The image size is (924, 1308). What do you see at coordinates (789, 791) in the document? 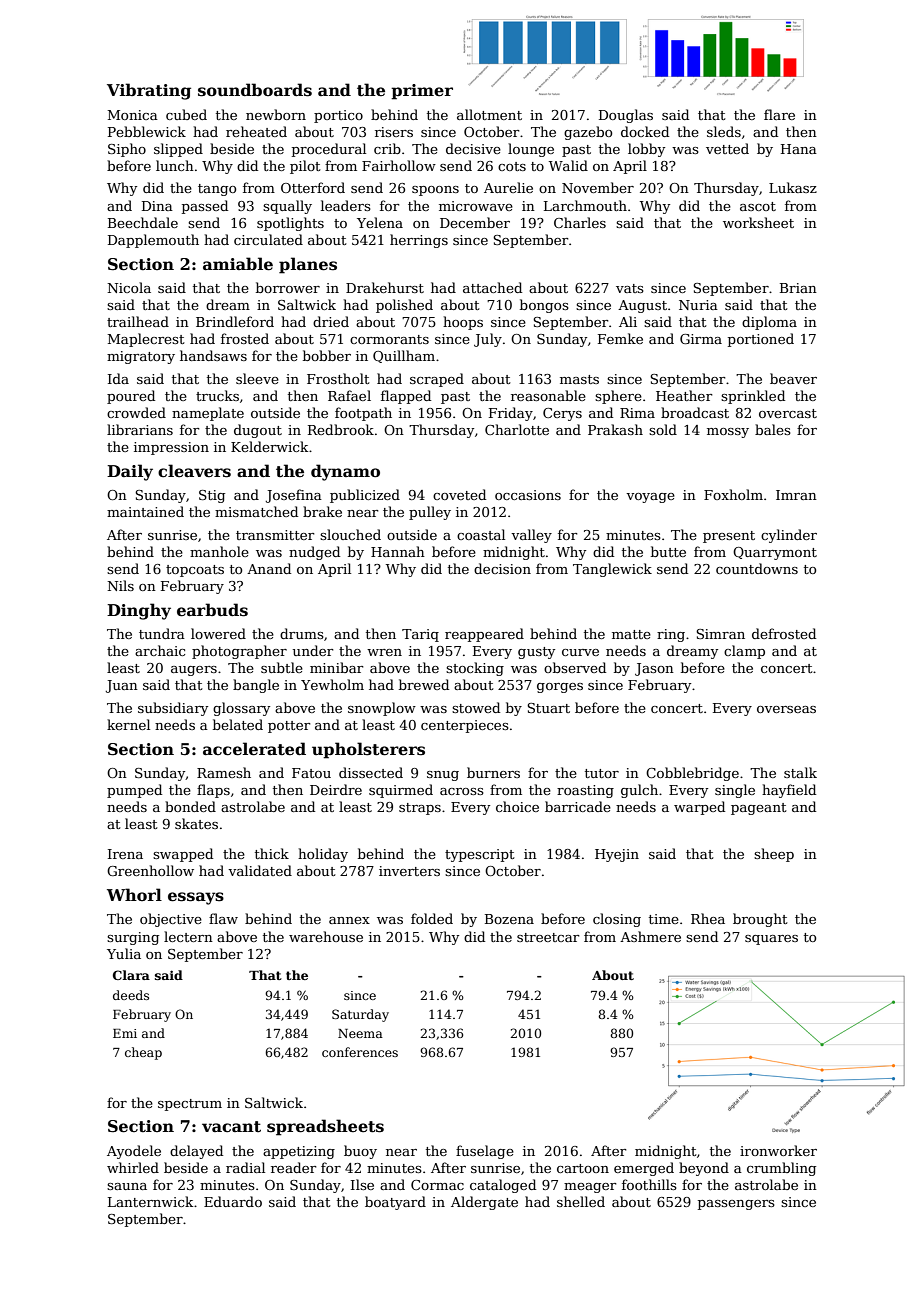
I see `hayfield` at bounding box center [789, 791].
